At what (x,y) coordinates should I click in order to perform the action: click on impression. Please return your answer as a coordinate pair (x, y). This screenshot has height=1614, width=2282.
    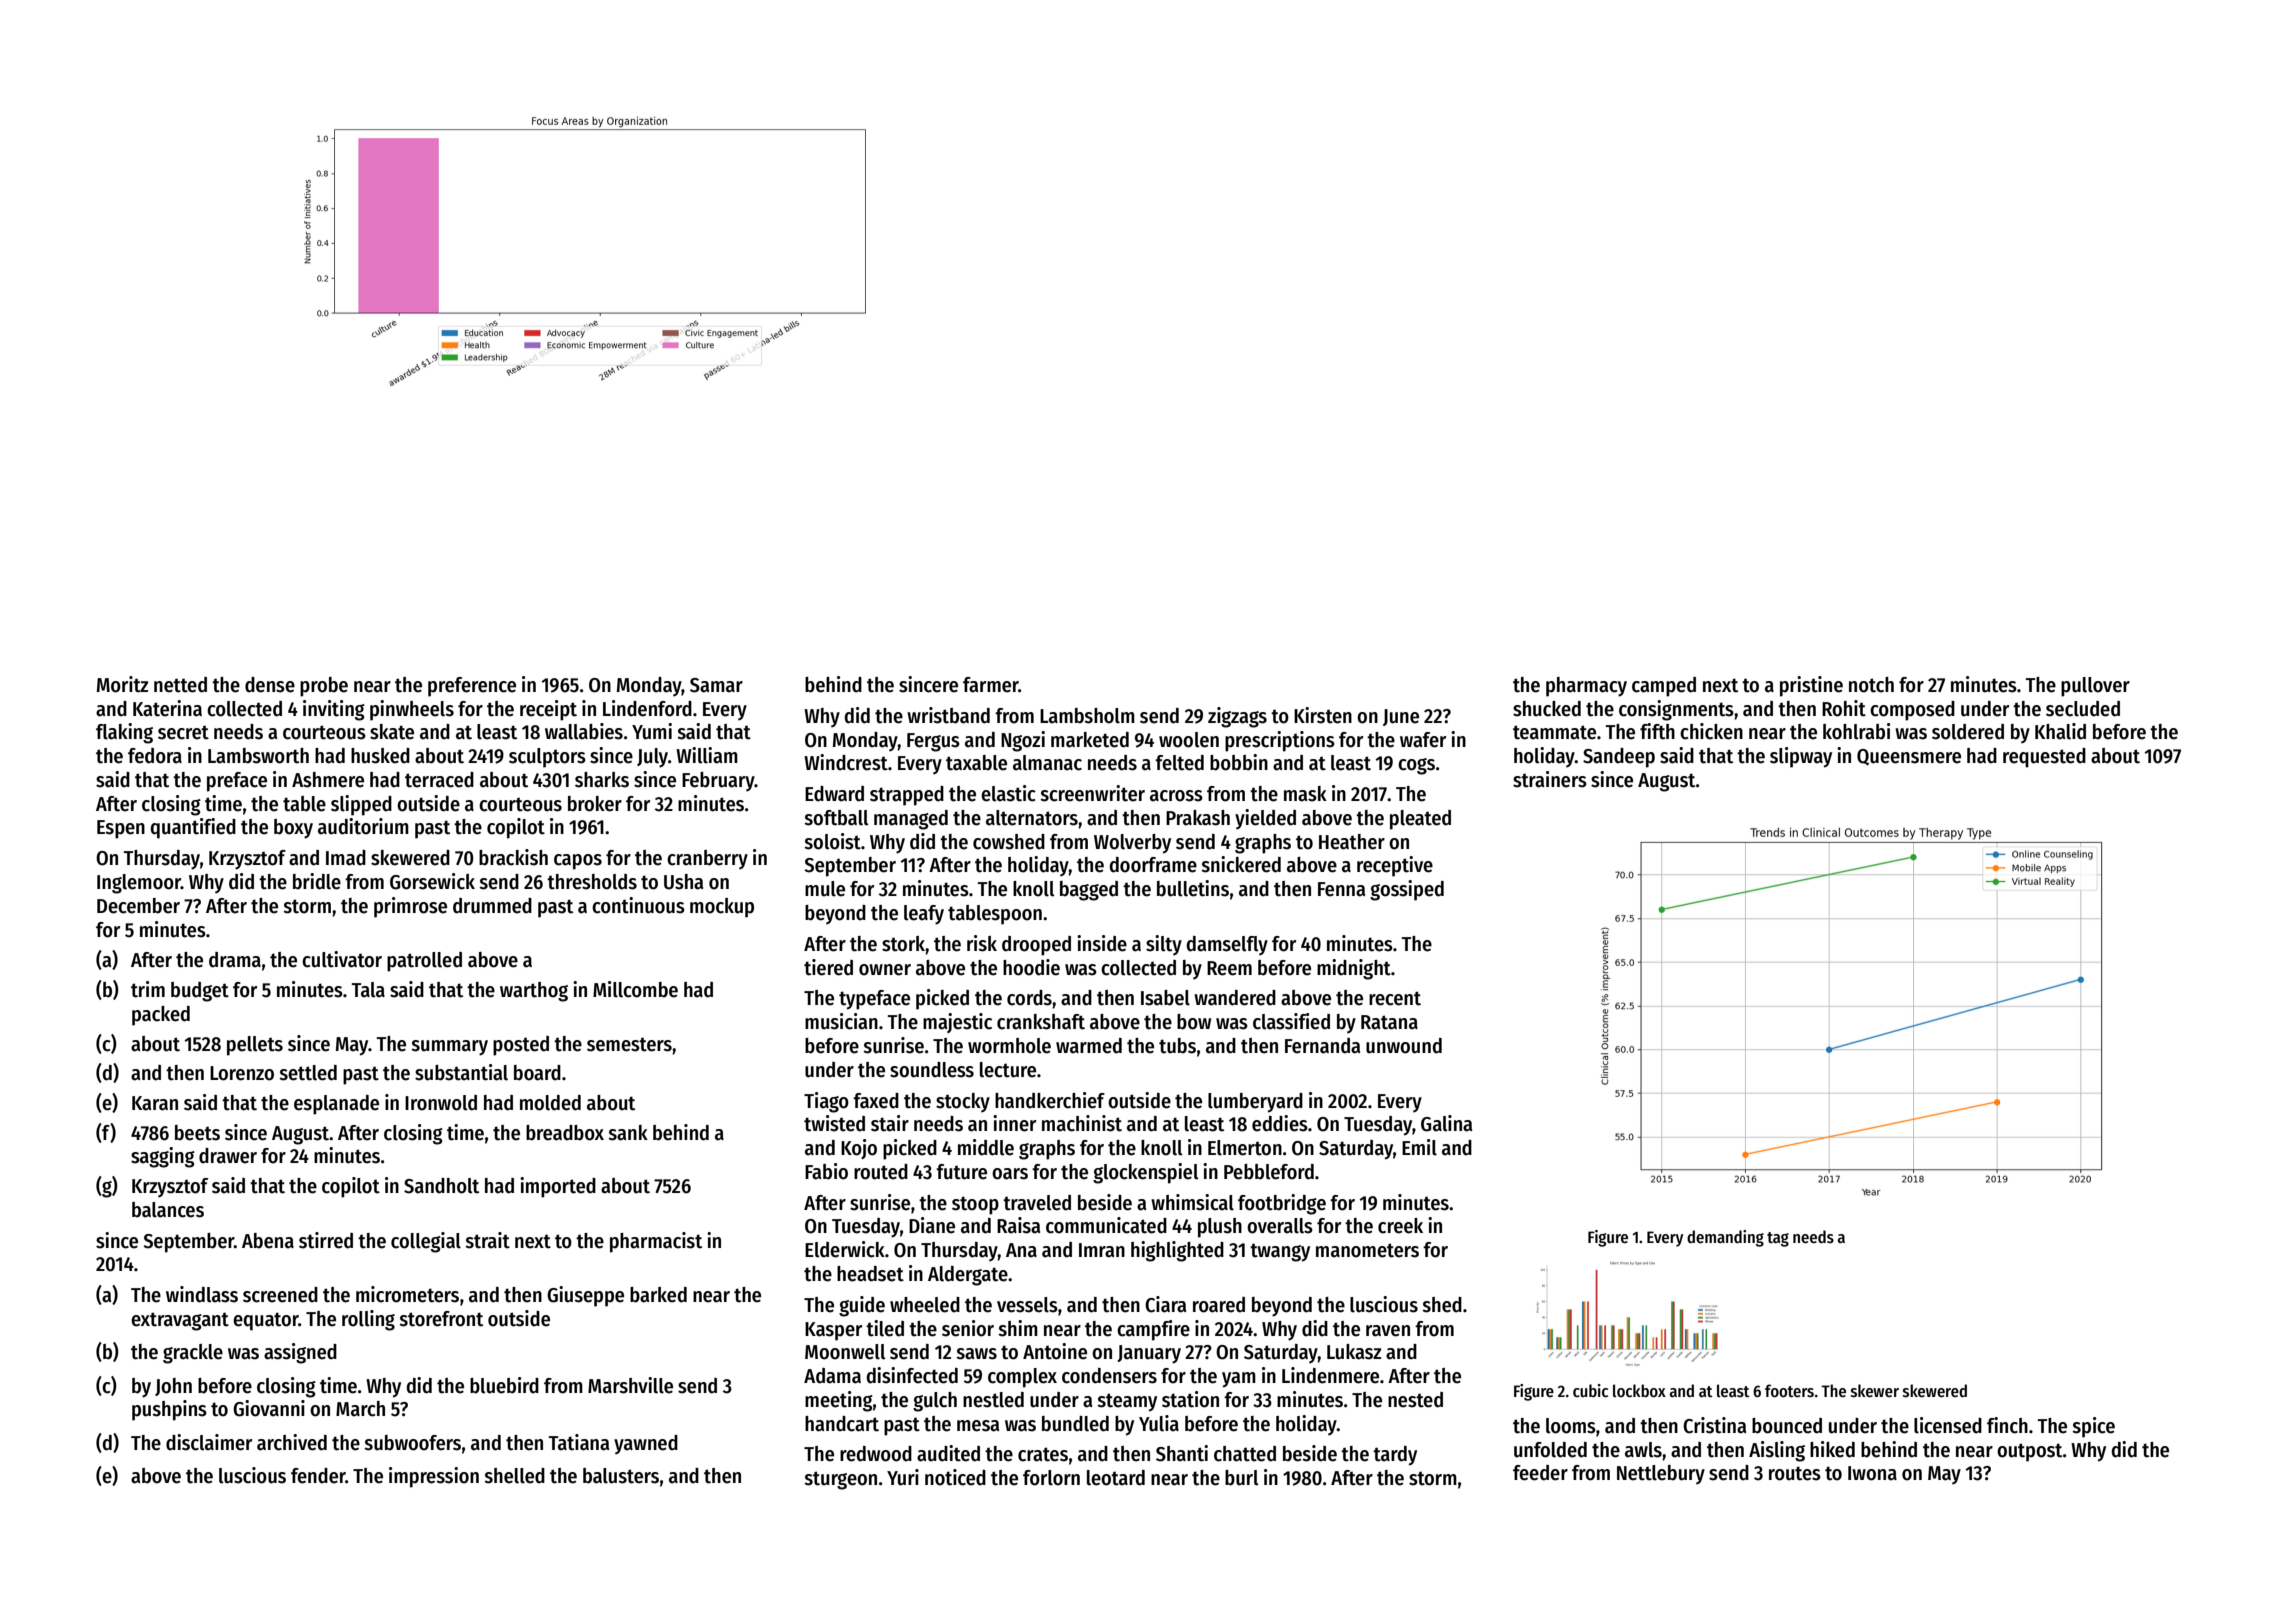
    Looking at the image, I should click on (434, 1477).
